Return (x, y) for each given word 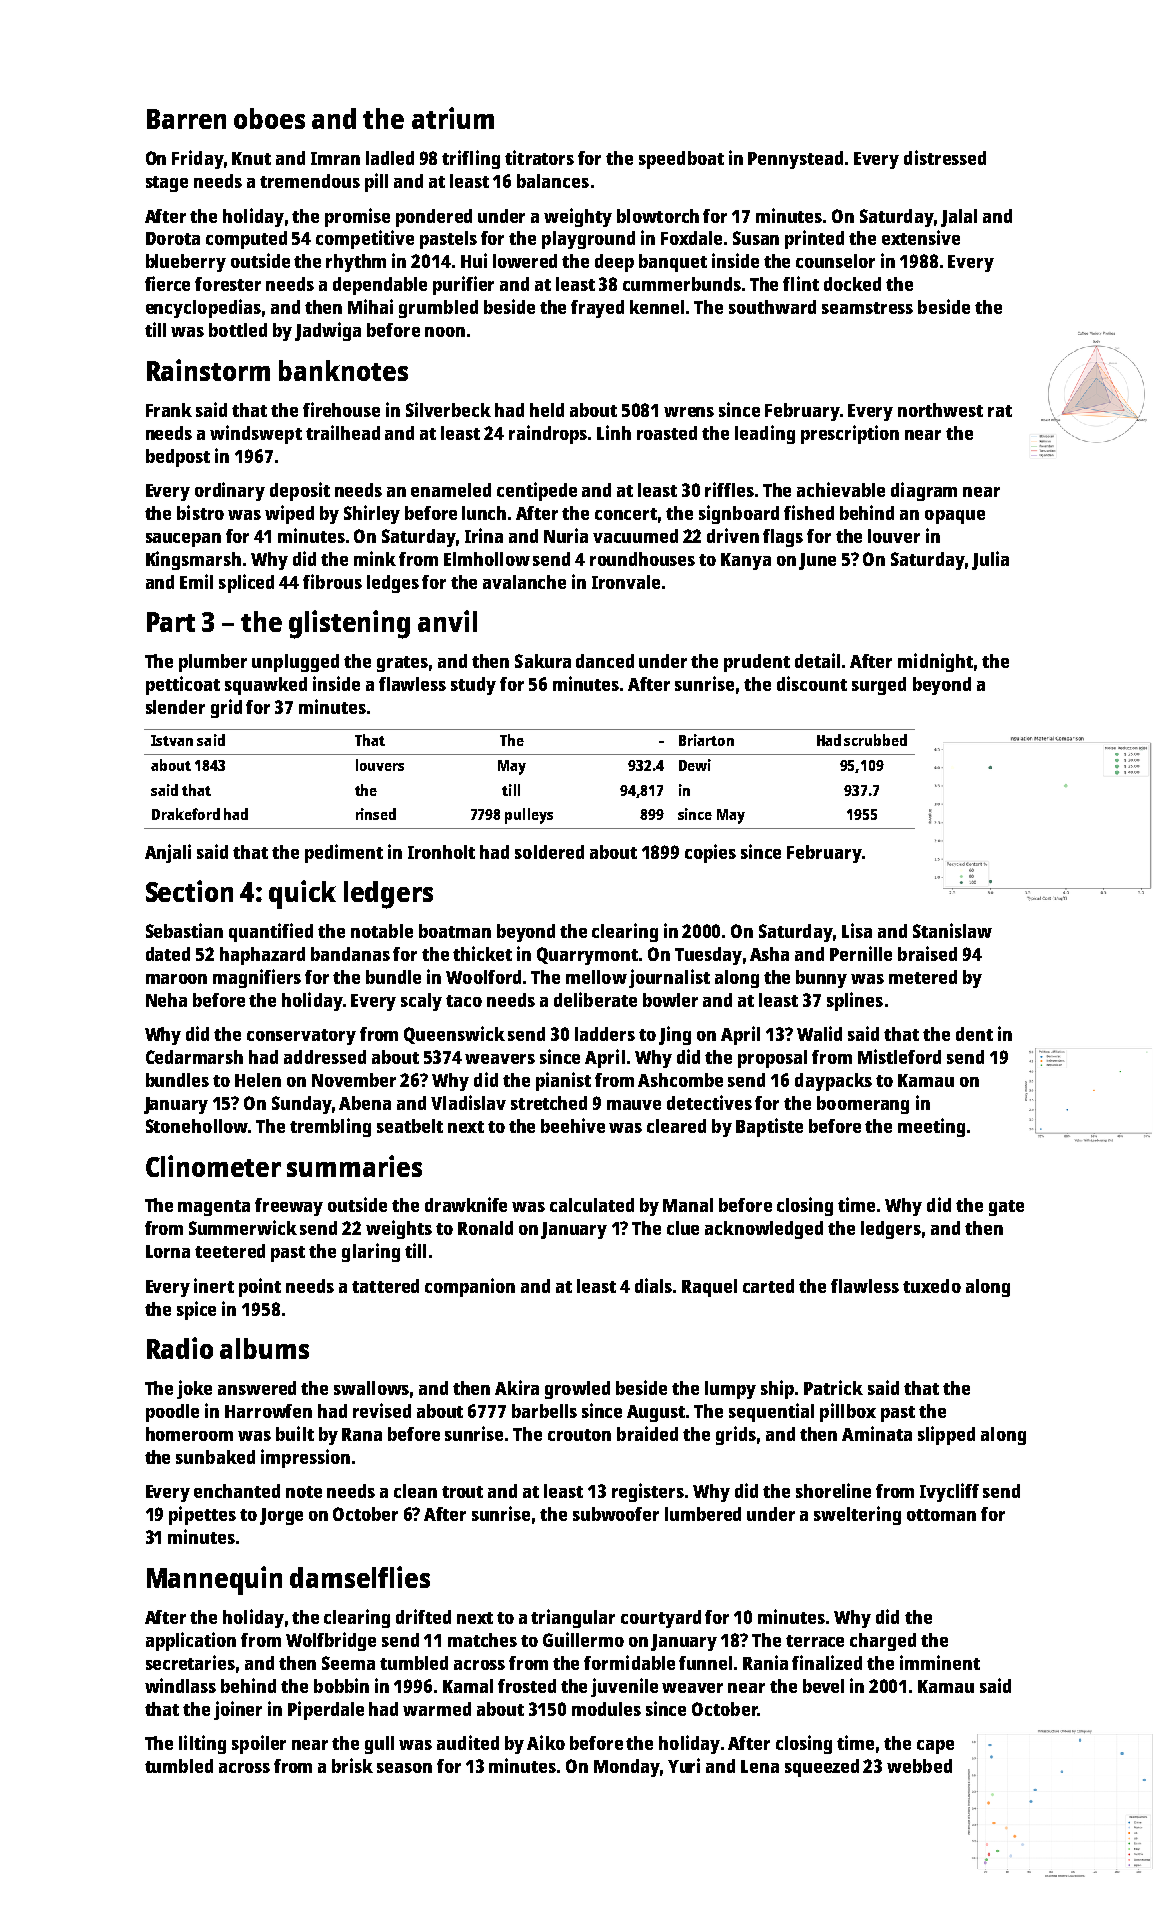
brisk (352, 1765)
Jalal (959, 218)
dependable (380, 286)
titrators (539, 157)
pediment (344, 853)
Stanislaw (952, 930)
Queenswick (454, 1035)
